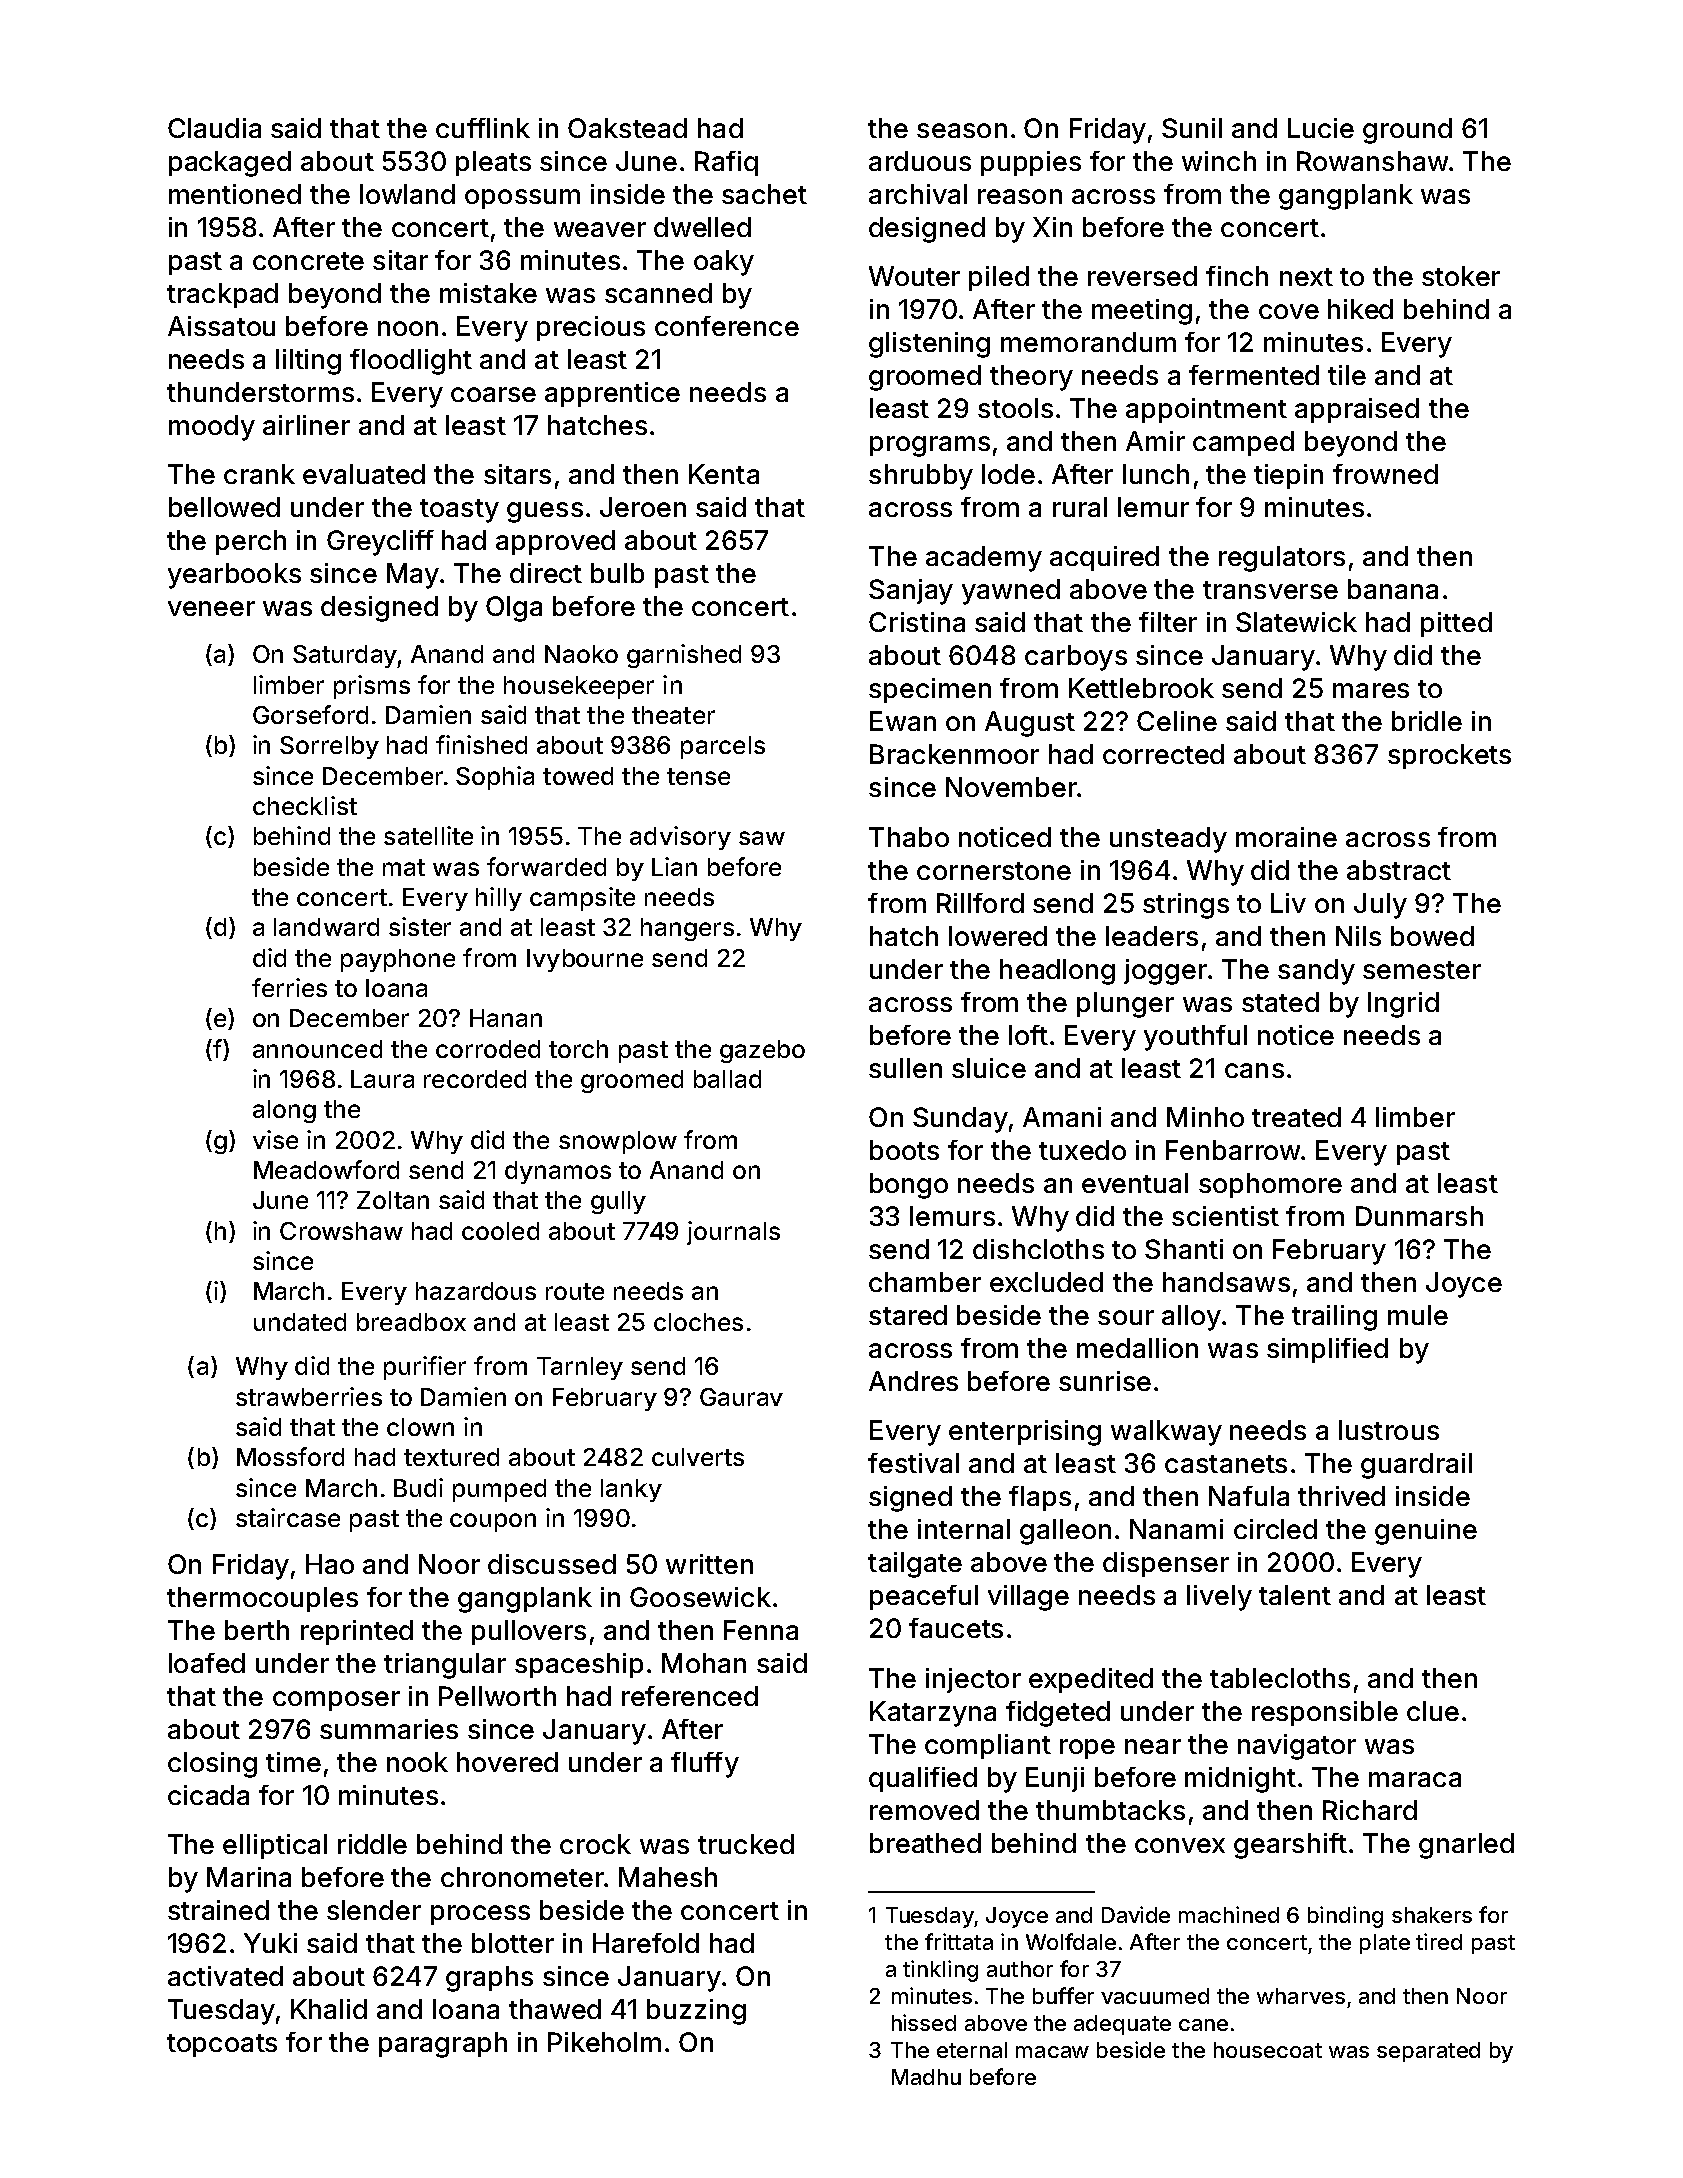 The height and width of the screenshot is (2178, 1683). What do you see at coordinates (1321, 128) in the screenshot?
I see `Lucie` at bounding box center [1321, 128].
